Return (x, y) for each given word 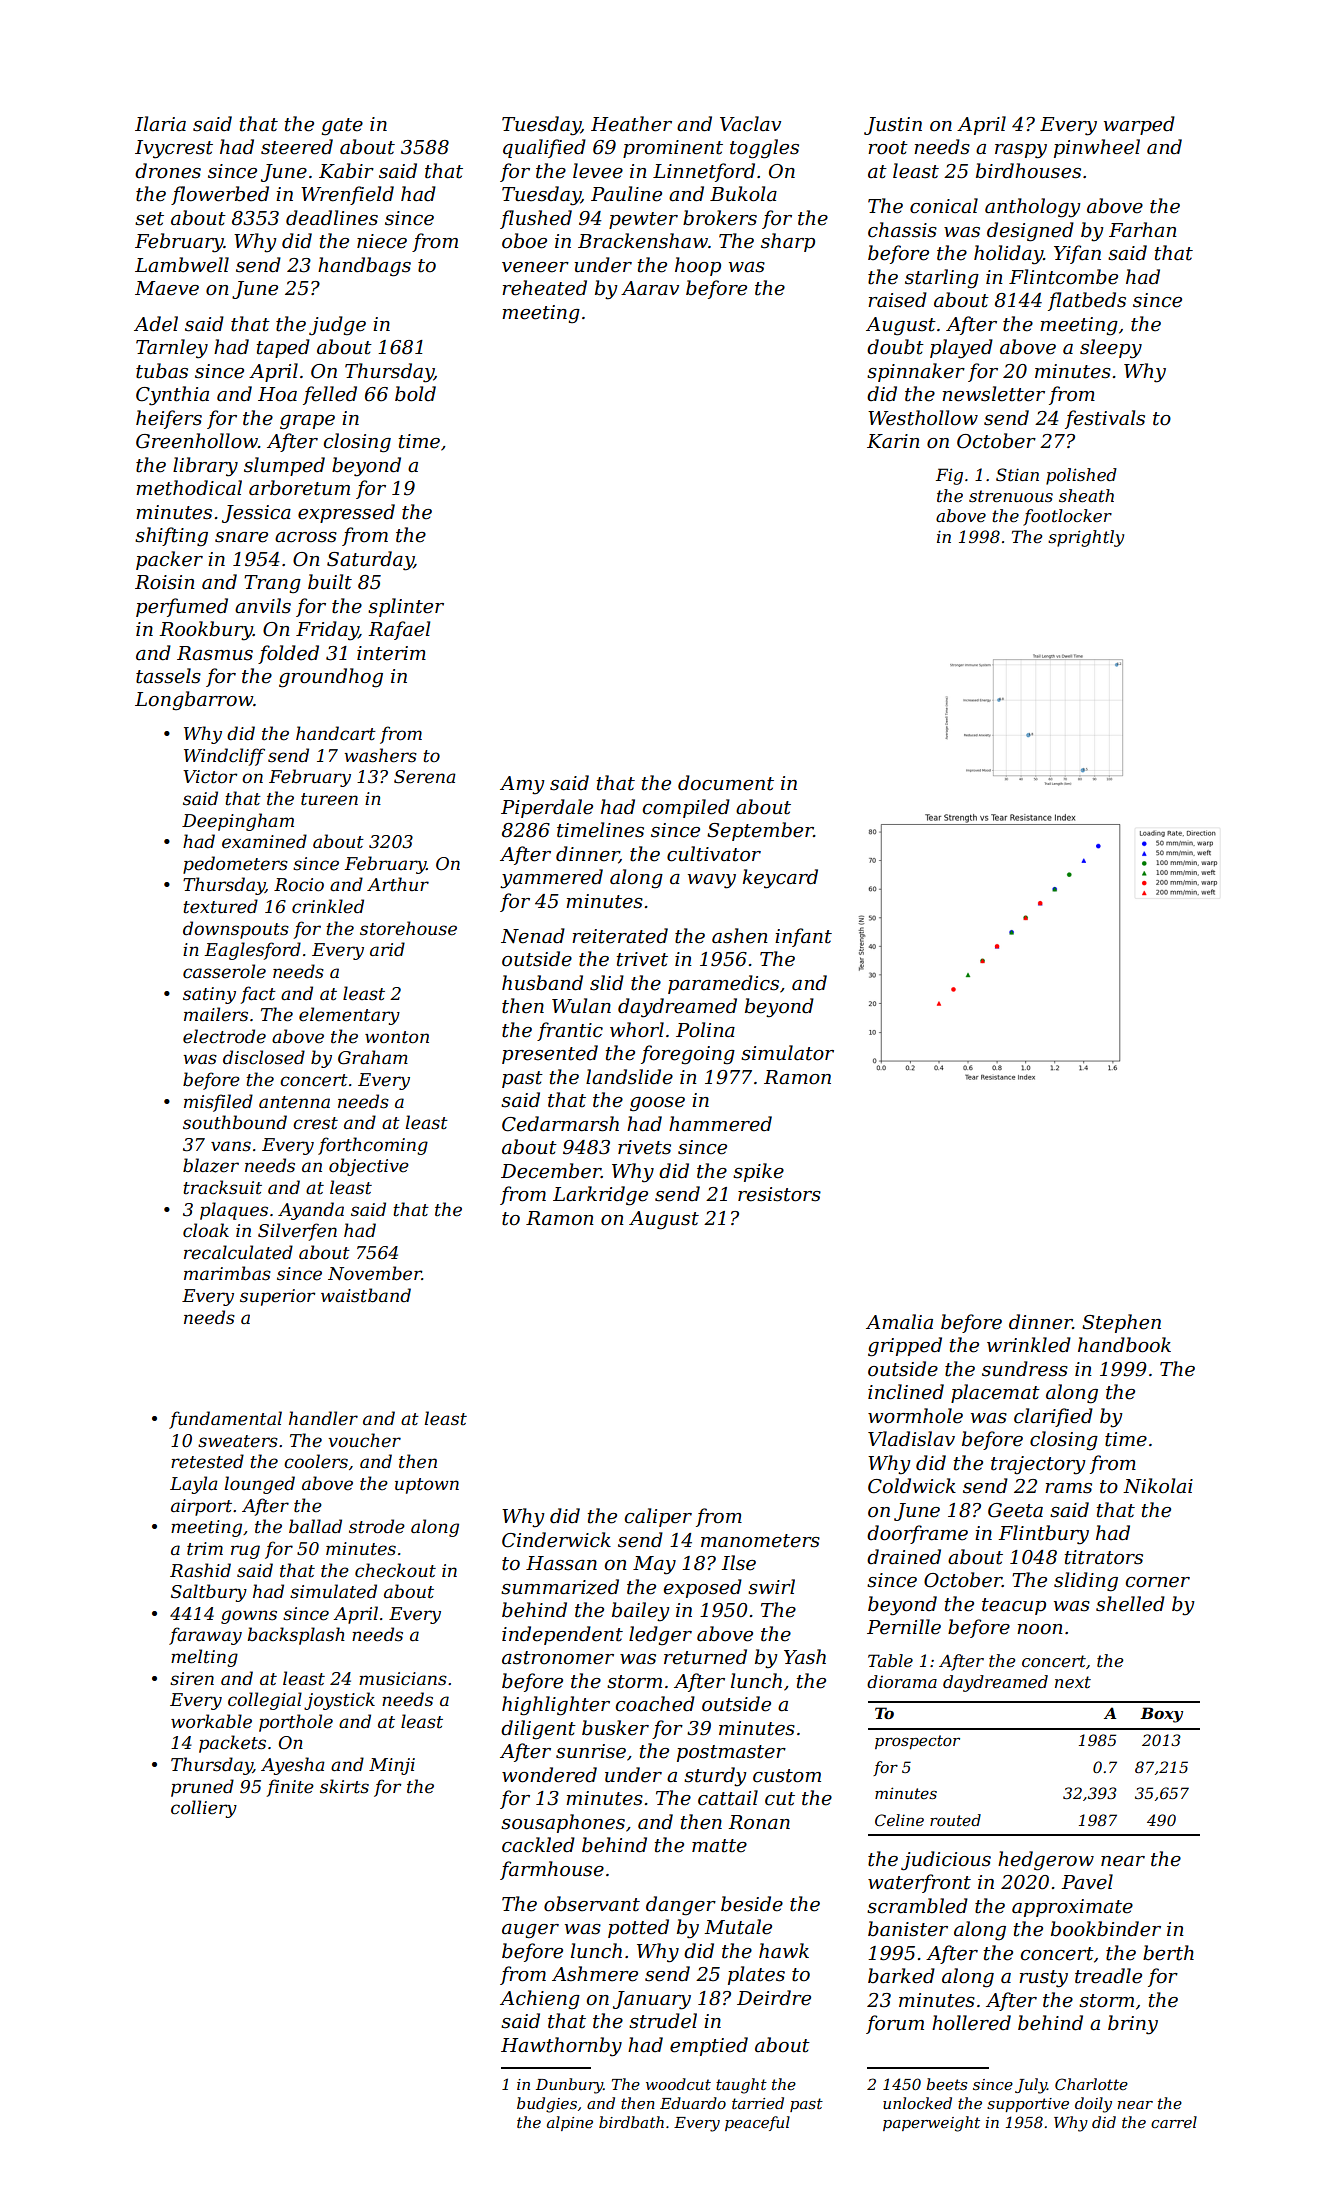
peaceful (757, 2123)
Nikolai (1158, 1486)
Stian (1017, 474)
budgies (547, 2105)
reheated (544, 288)
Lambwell (182, 265)
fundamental (225, 1420)
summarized (560, 1587)
